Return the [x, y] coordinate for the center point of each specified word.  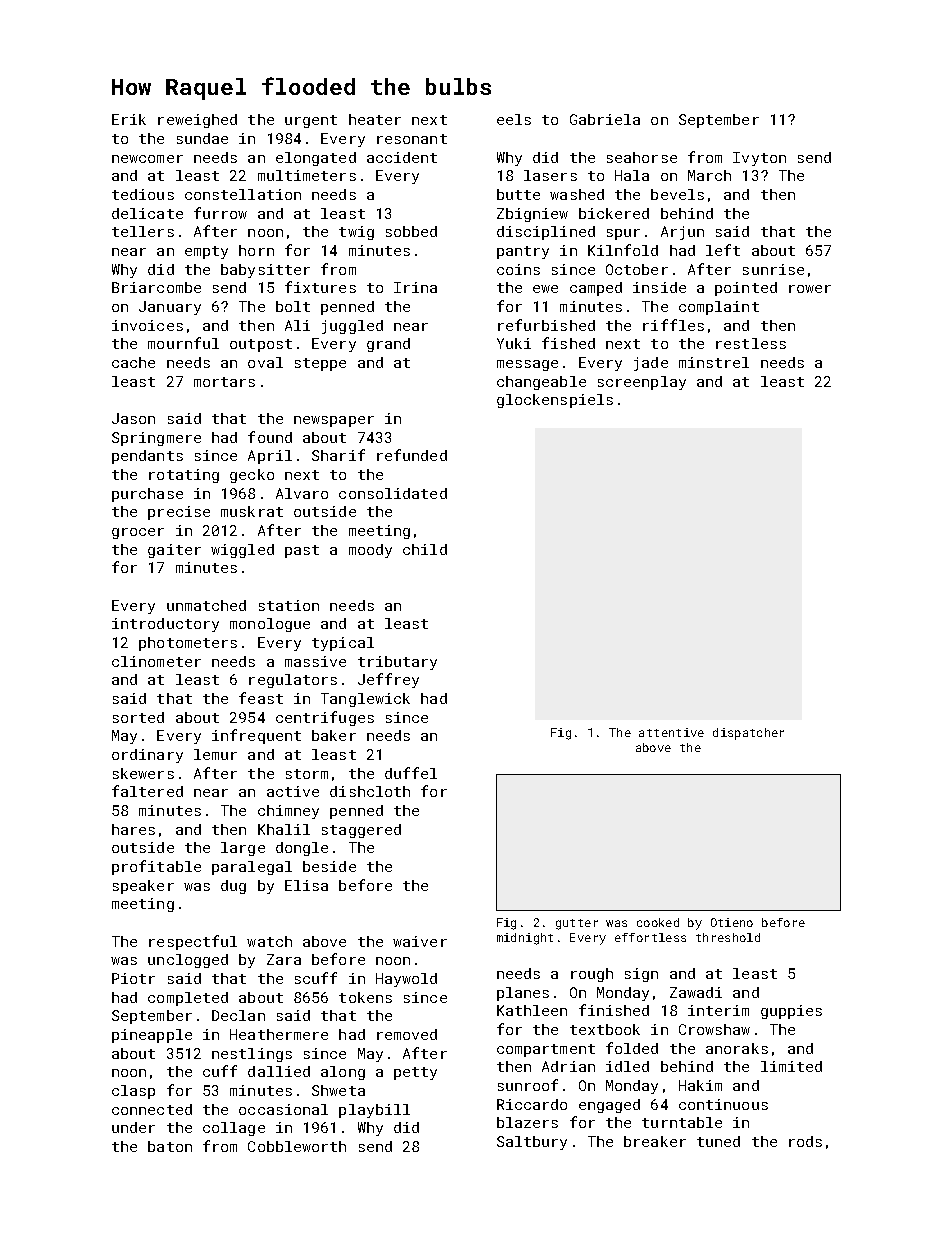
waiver [420, 941]
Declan [238, 1015]
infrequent [256, 736]
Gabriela [605, 119]
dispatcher [748, 734]
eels [514, 119]
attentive [671, 732]
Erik [129, 119]
